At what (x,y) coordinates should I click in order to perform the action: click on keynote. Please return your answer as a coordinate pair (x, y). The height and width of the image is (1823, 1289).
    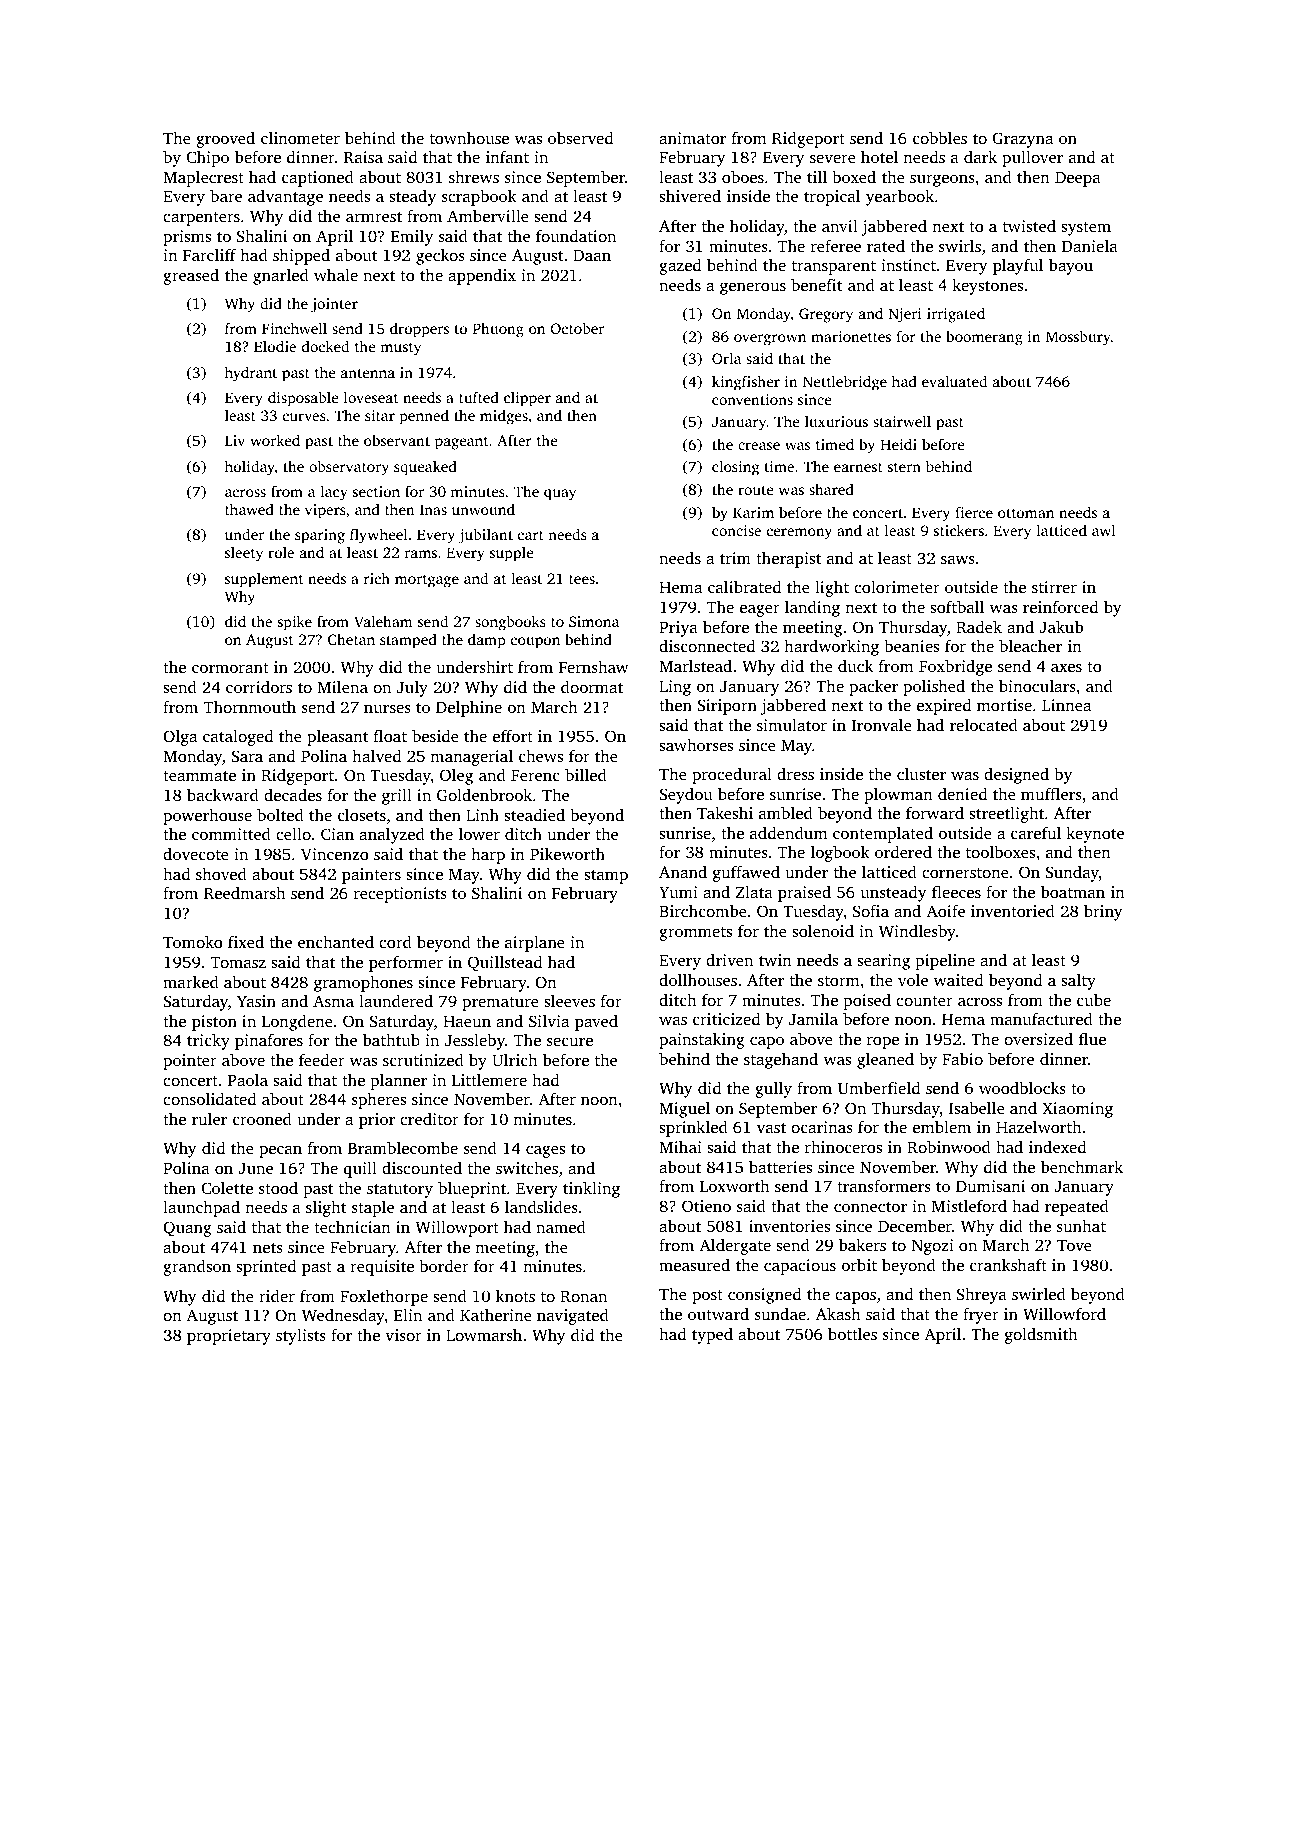
    Looking at the image, I should click on (1095, 834).
